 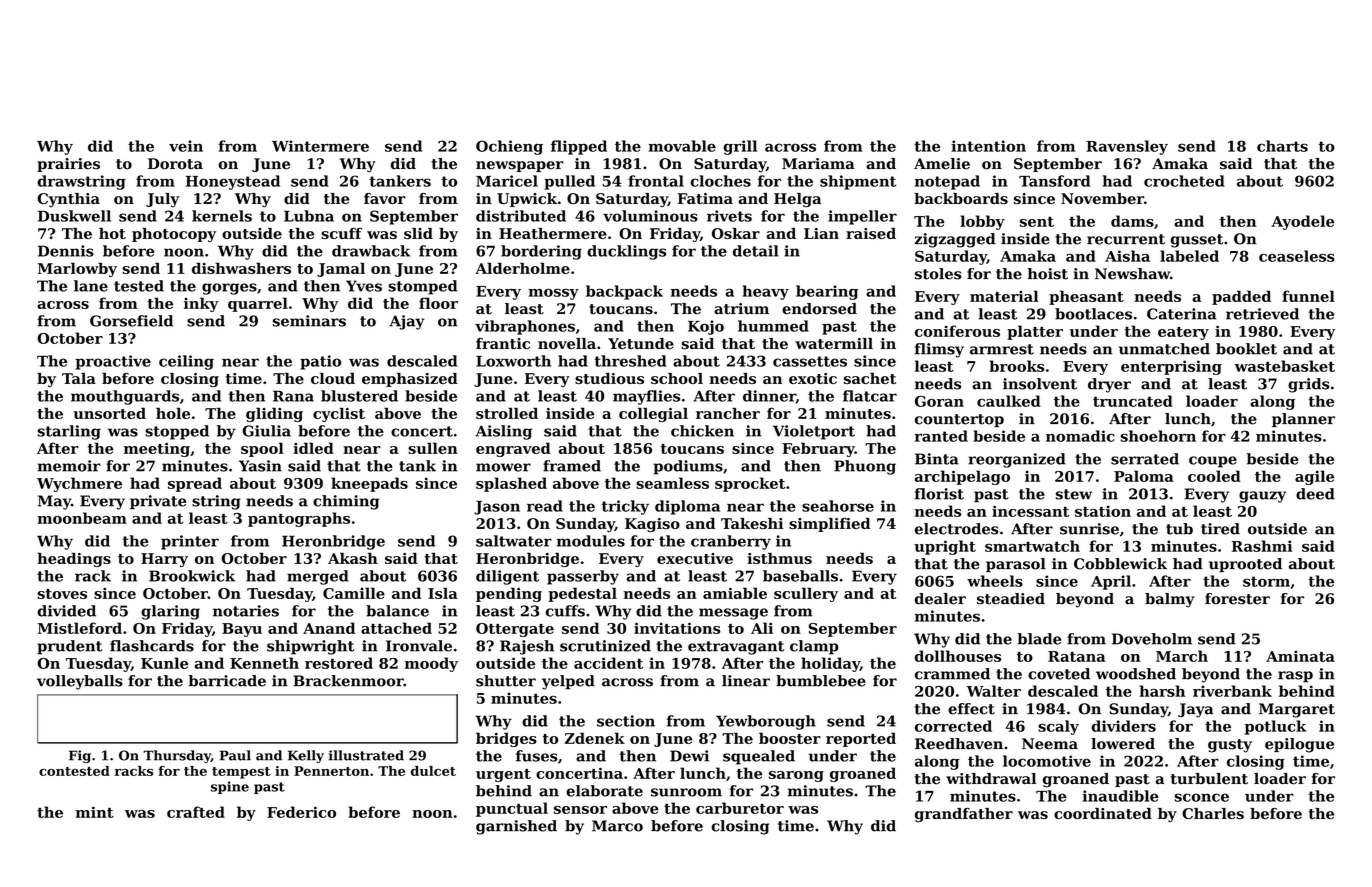 I want to click on favor, so click(x=385, y=199).
